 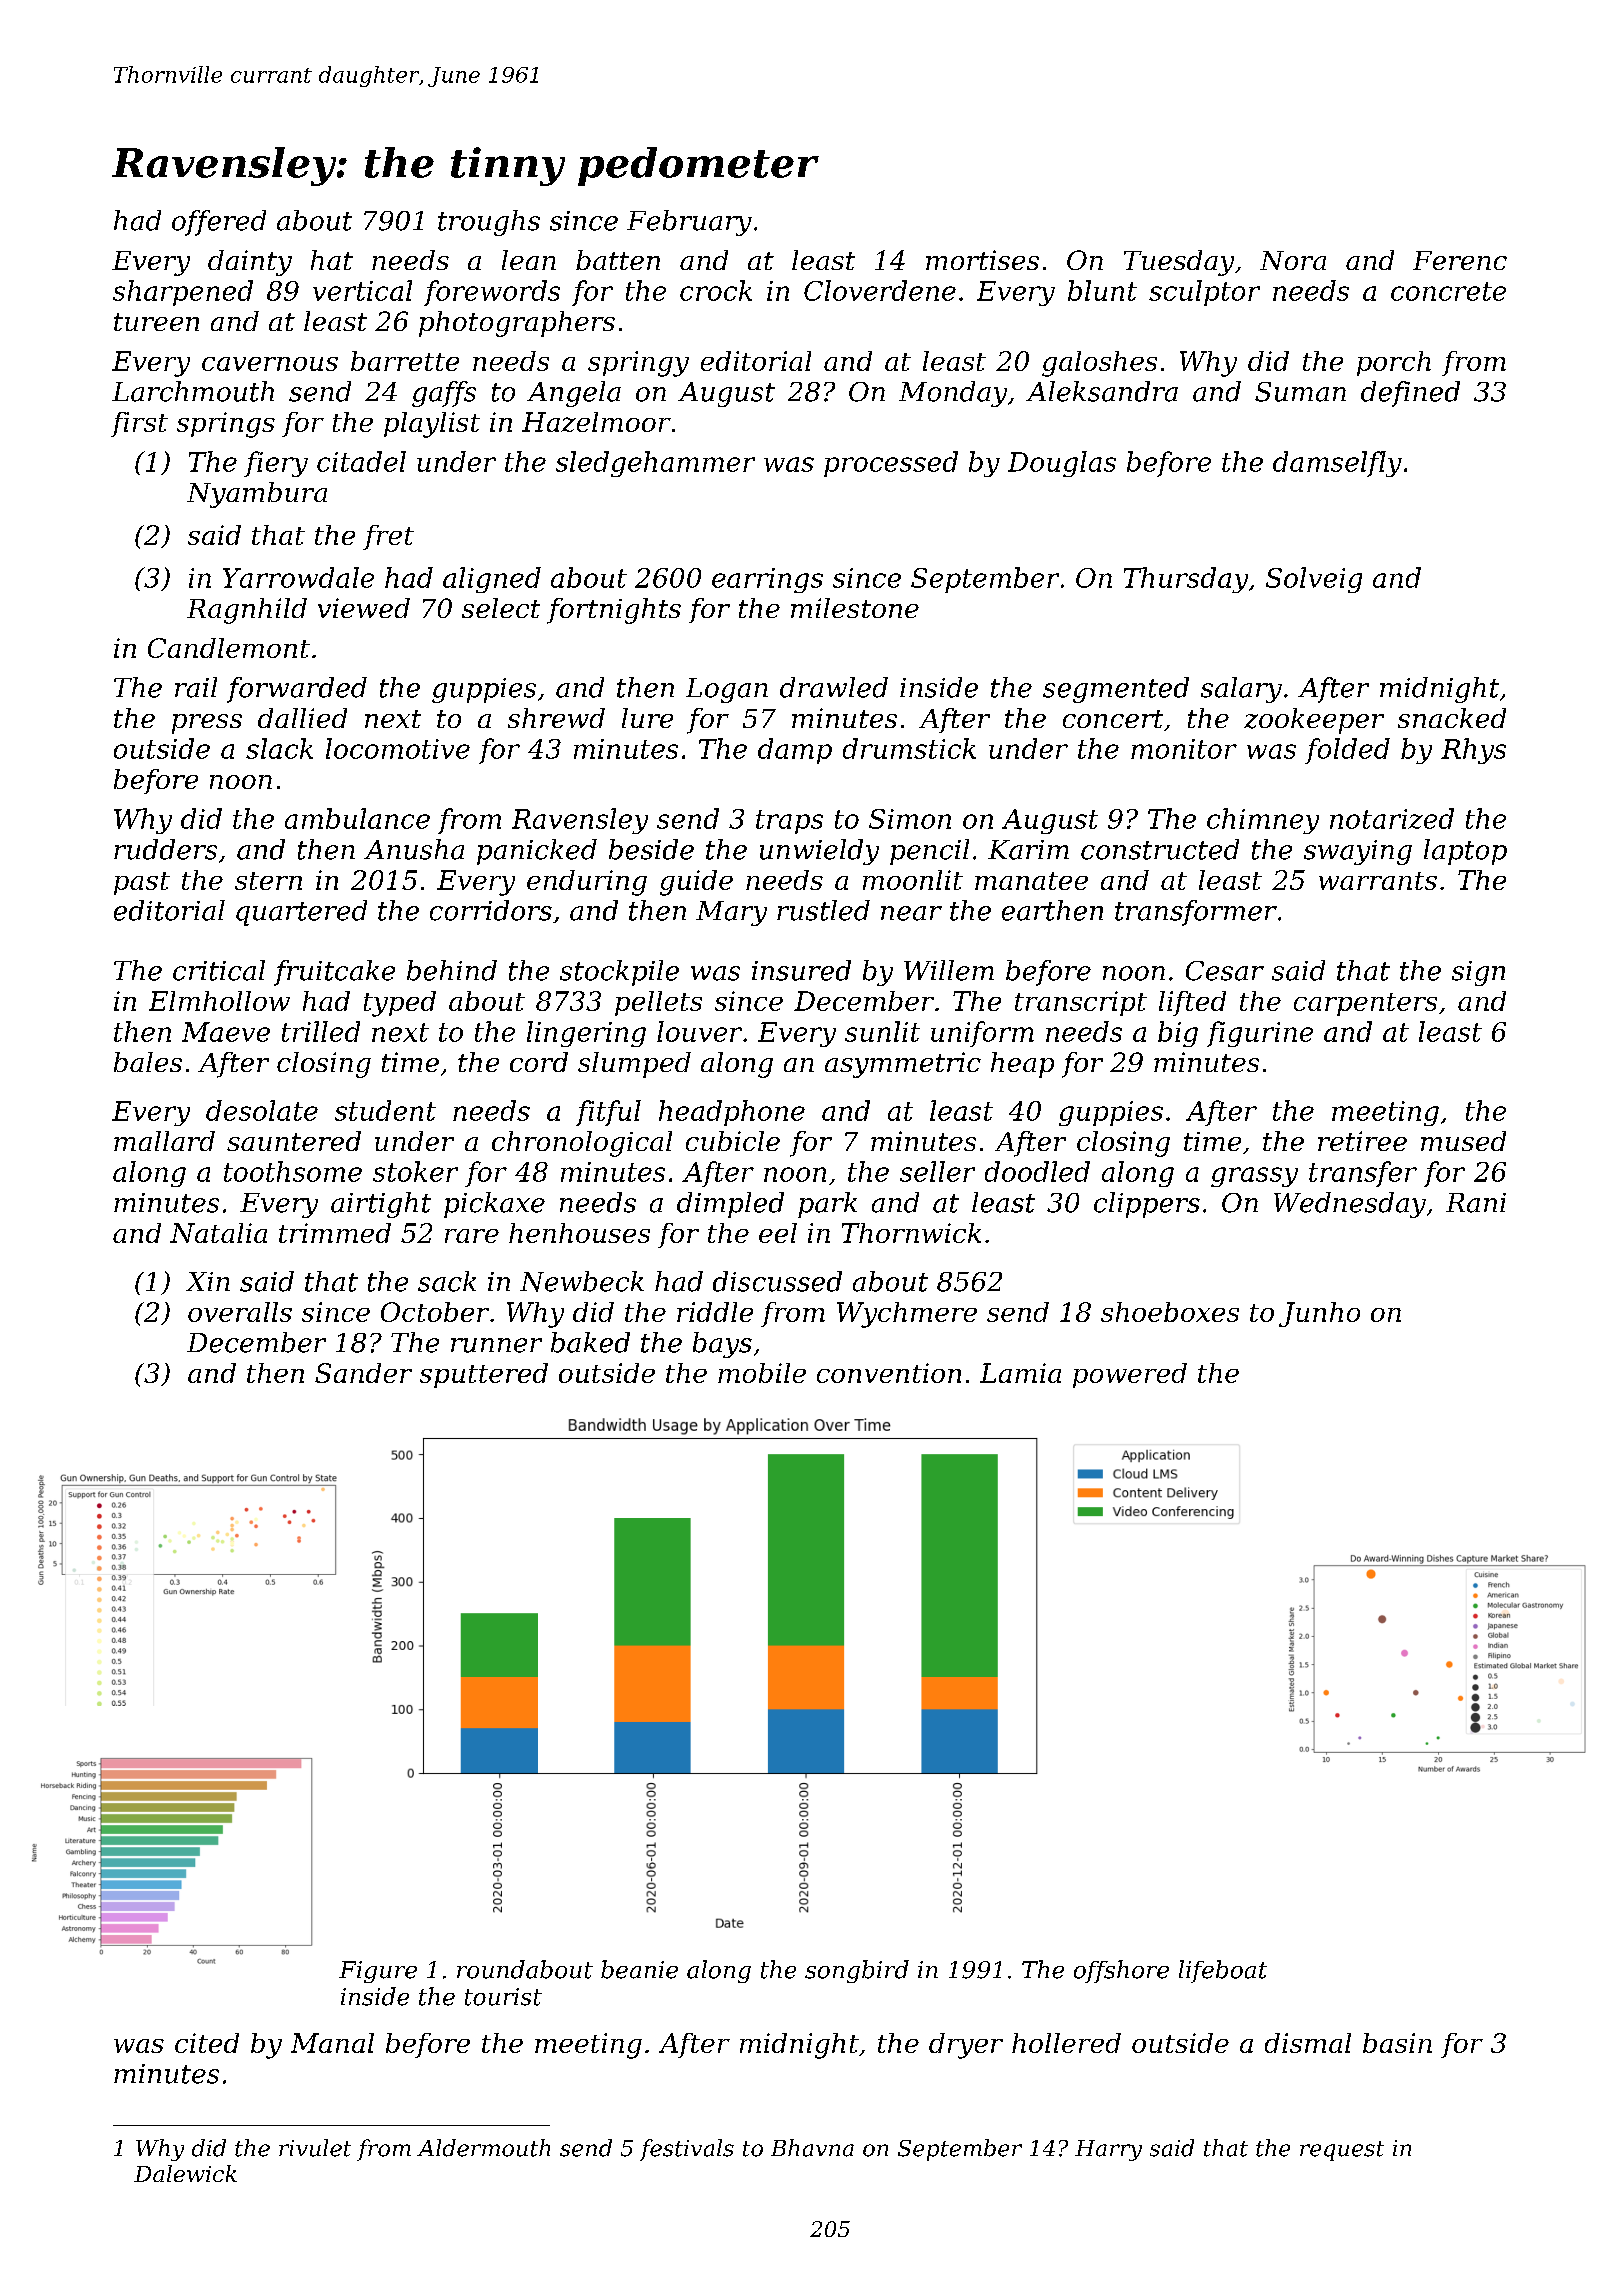 What do you see at coordinates (1147, 1205) in the document?
I see `clippers` at bounding box center [1147, 1205].
